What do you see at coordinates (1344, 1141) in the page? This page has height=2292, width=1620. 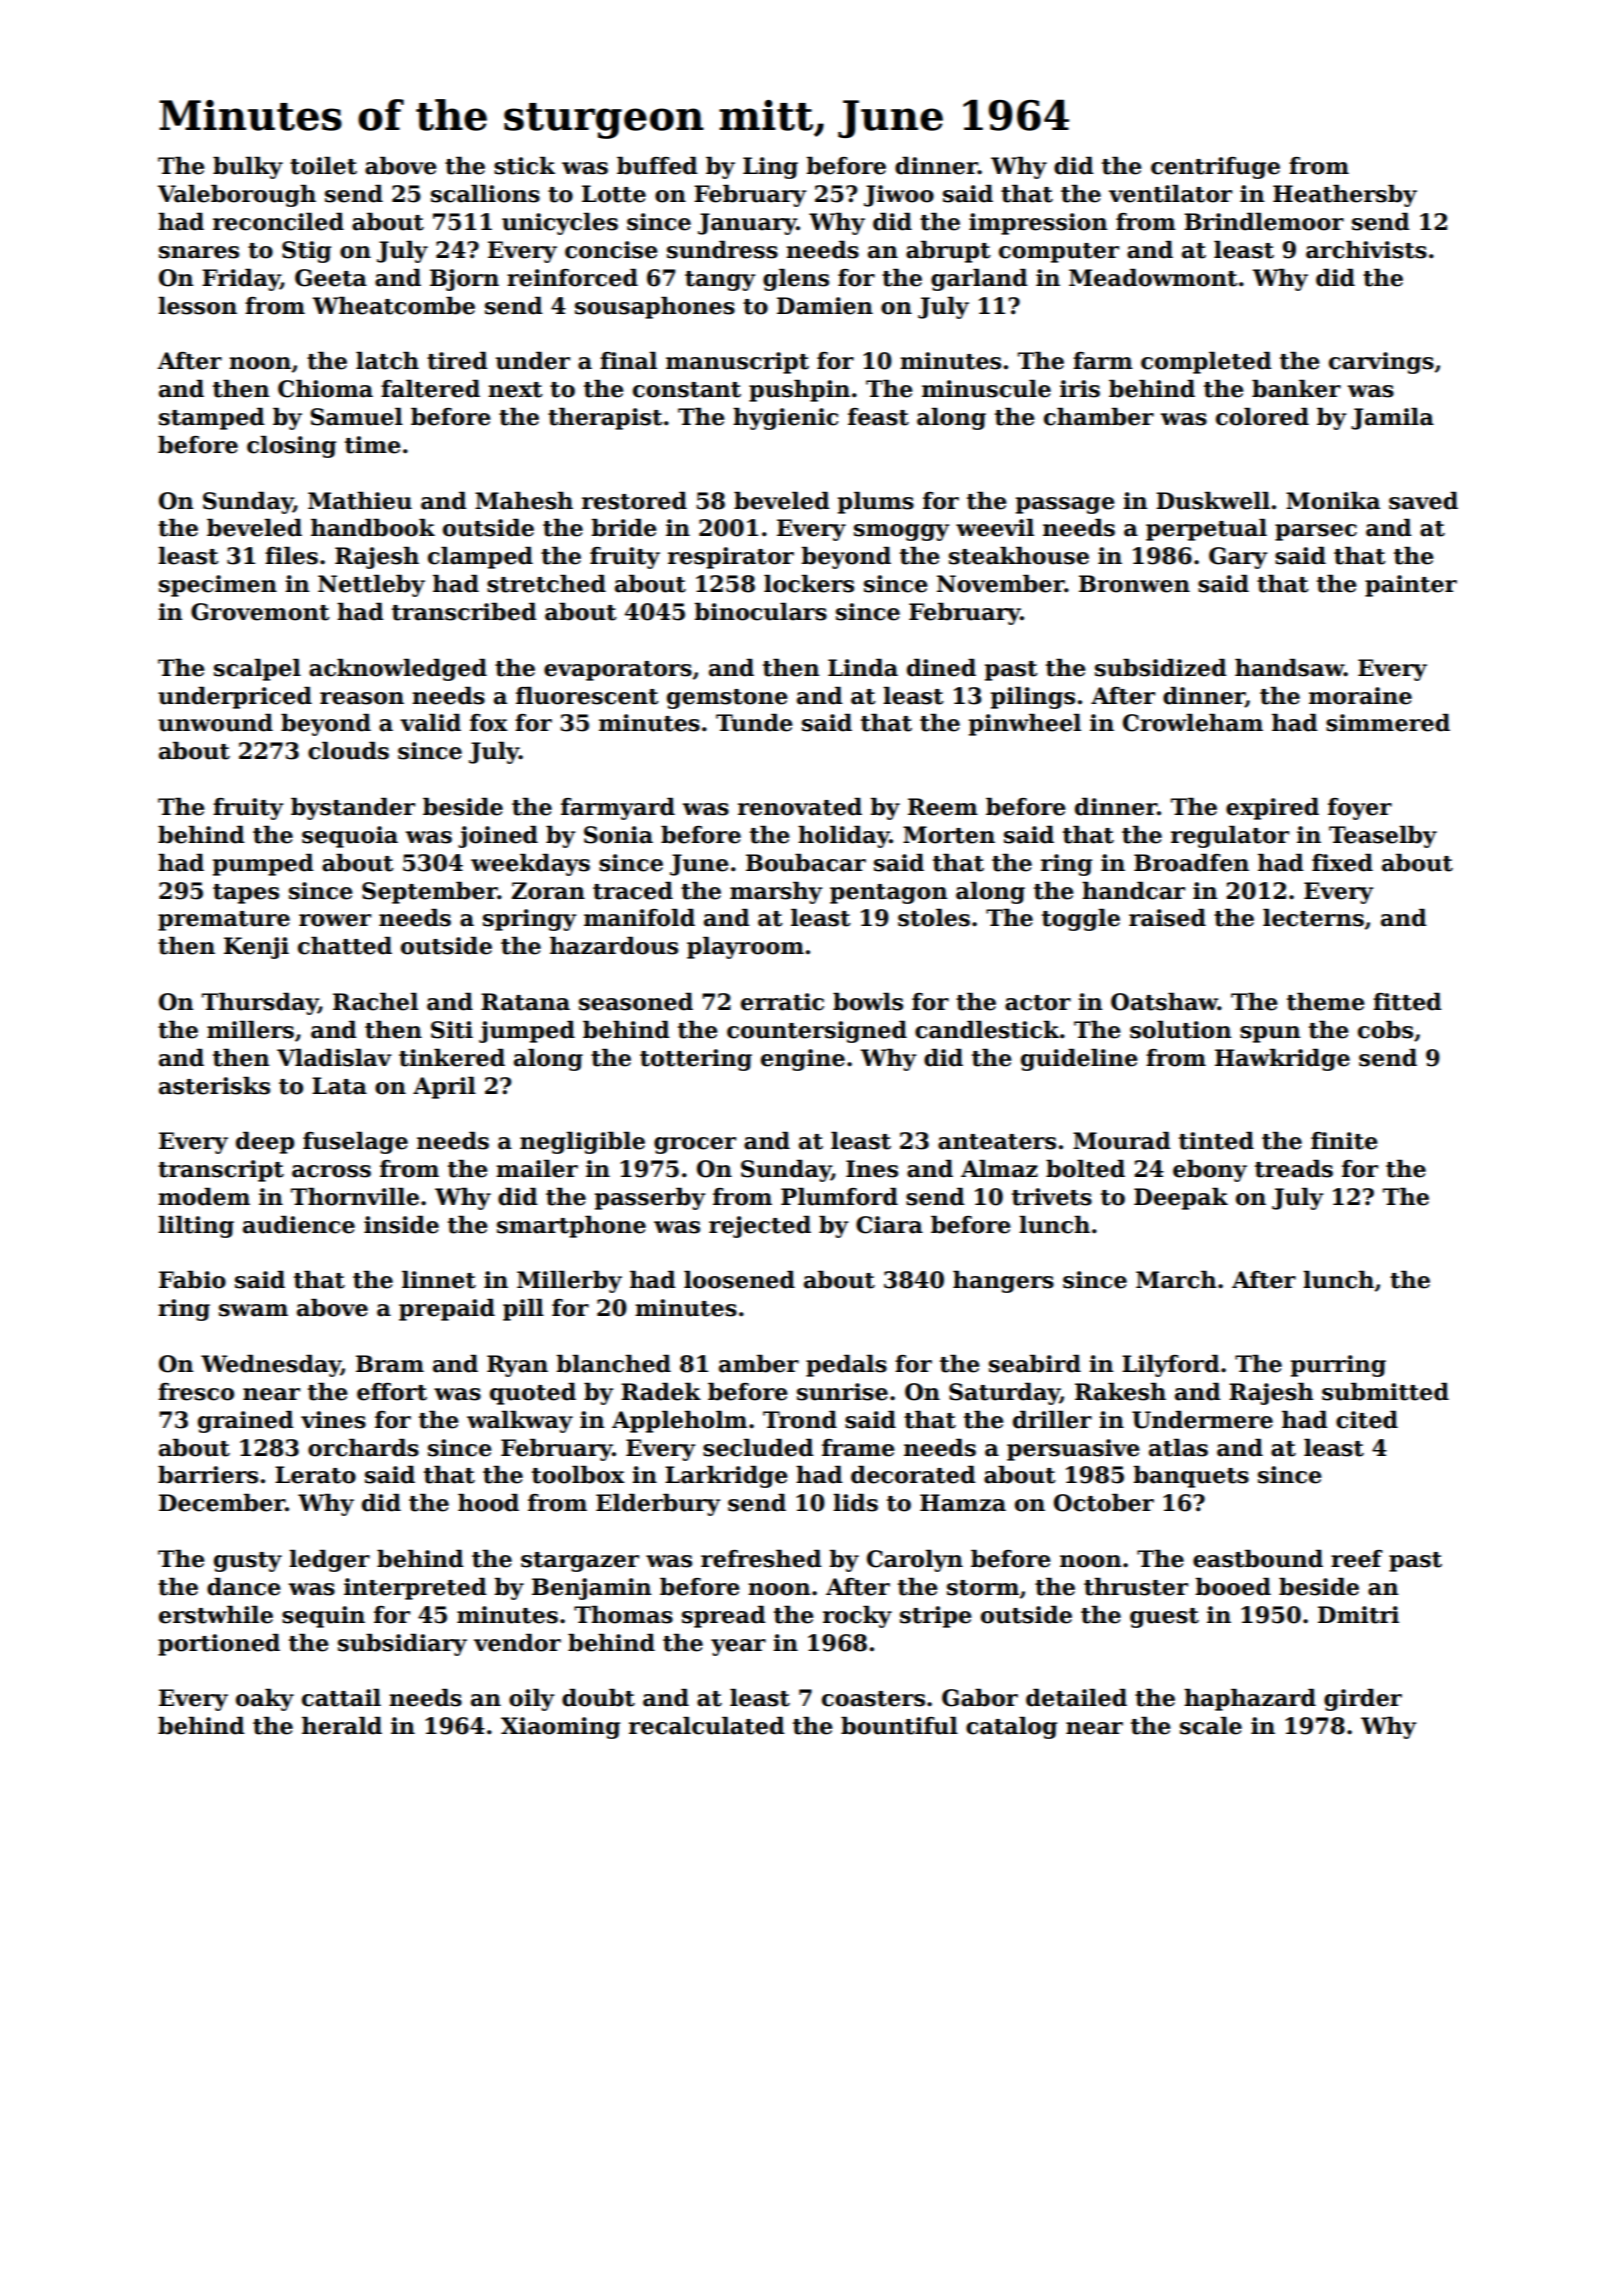 I see `finite` at bounding box center [1344, 1141].
